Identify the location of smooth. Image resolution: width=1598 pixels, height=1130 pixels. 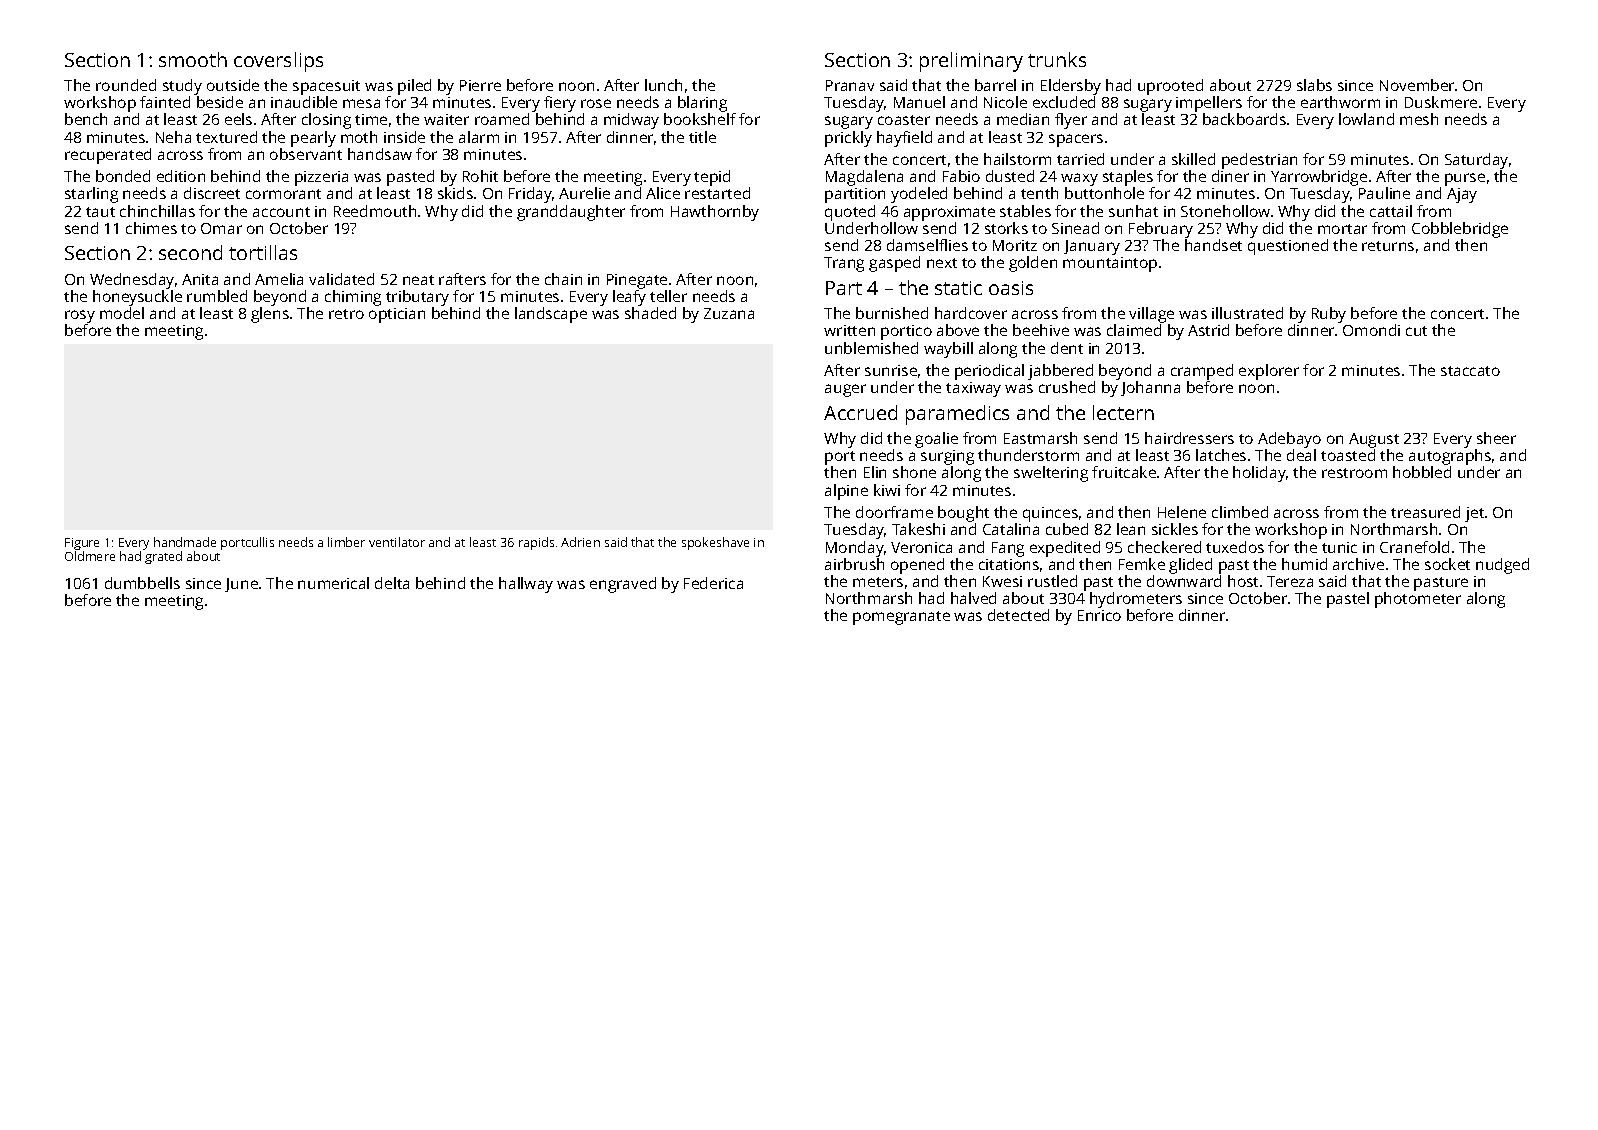
(193, 59).
